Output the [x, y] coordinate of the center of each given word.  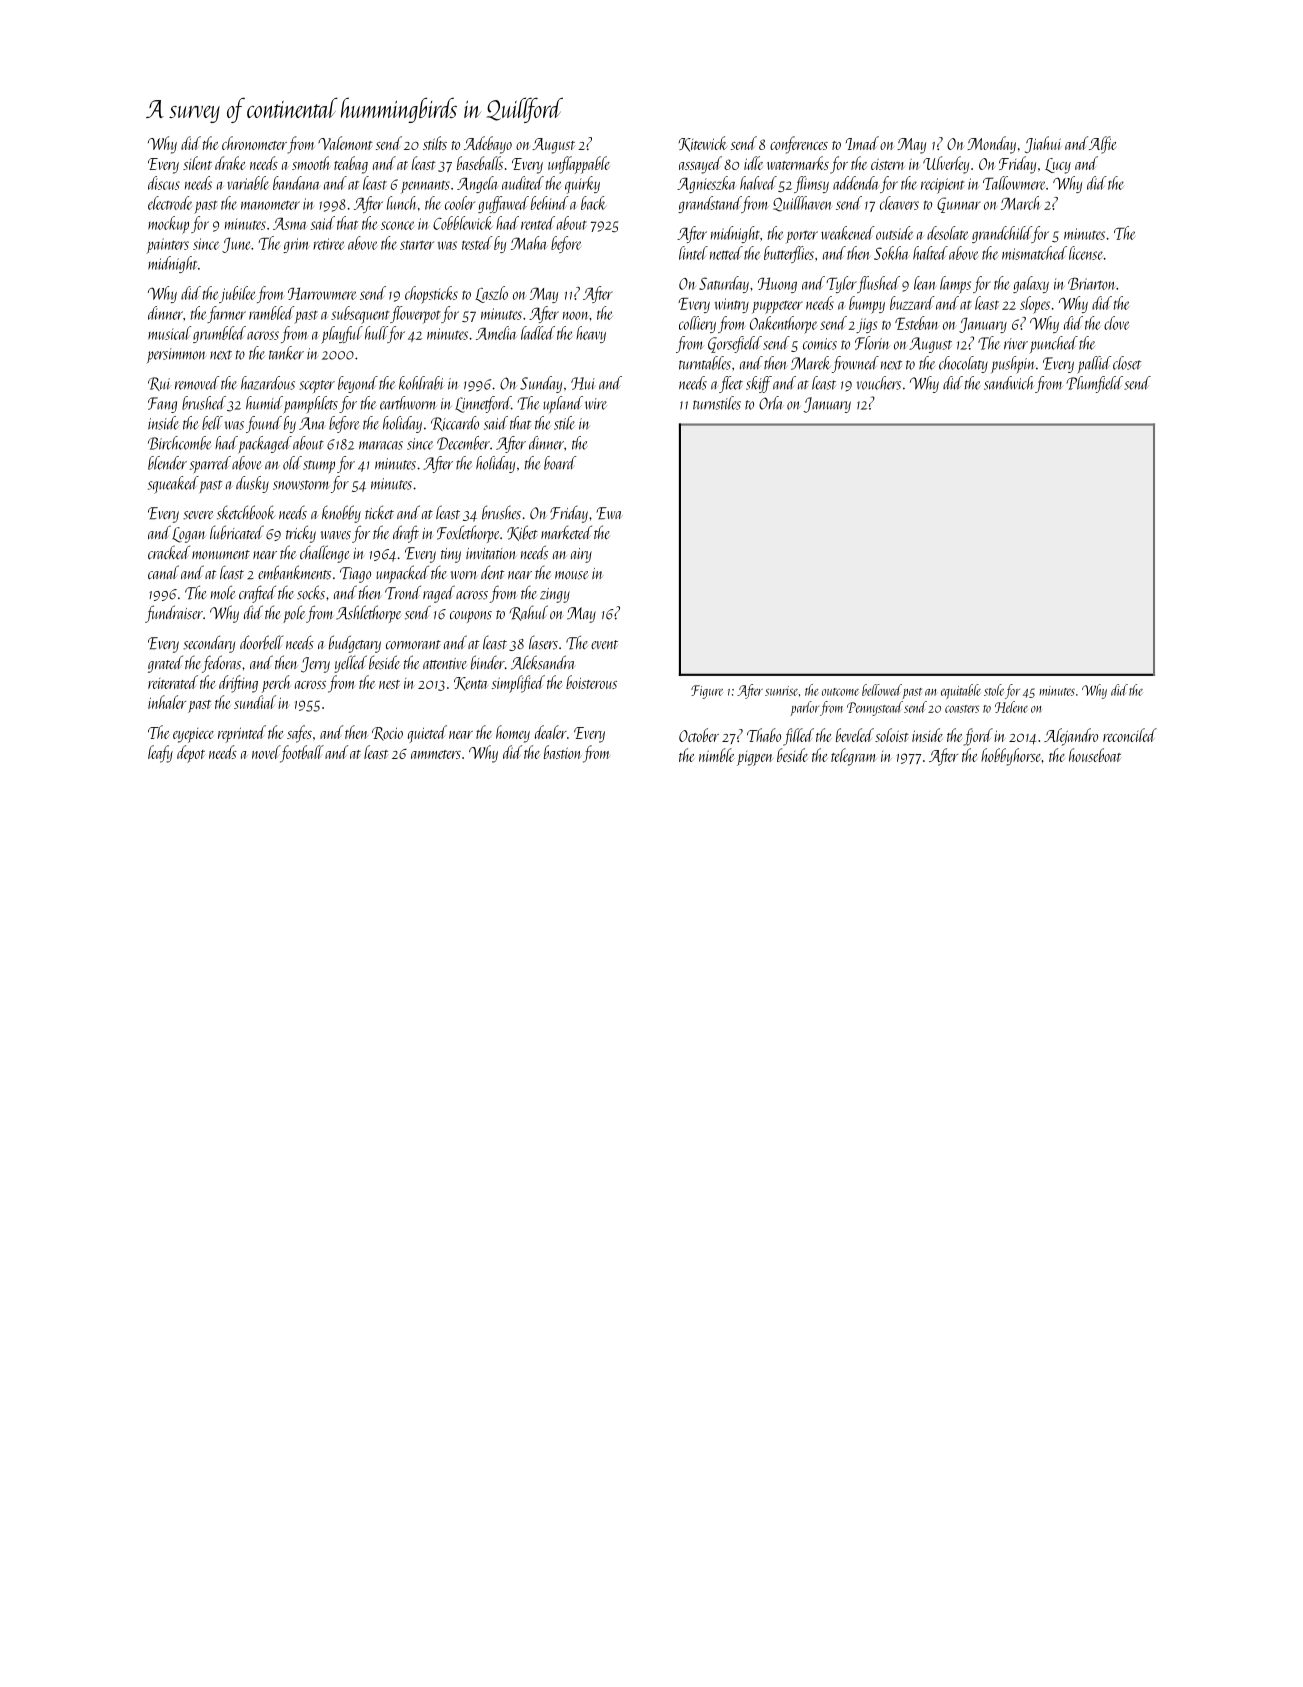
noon [576, 316]
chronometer [254, 143]
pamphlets [310, 405]
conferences [799, 145]
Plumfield [1094, 384]
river [1016, 344]
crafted [257, 594]
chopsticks [431, 295]
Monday [991, 145]
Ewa [610, 513]
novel [266, 752]
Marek [811, 363]
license [1086, 253]
